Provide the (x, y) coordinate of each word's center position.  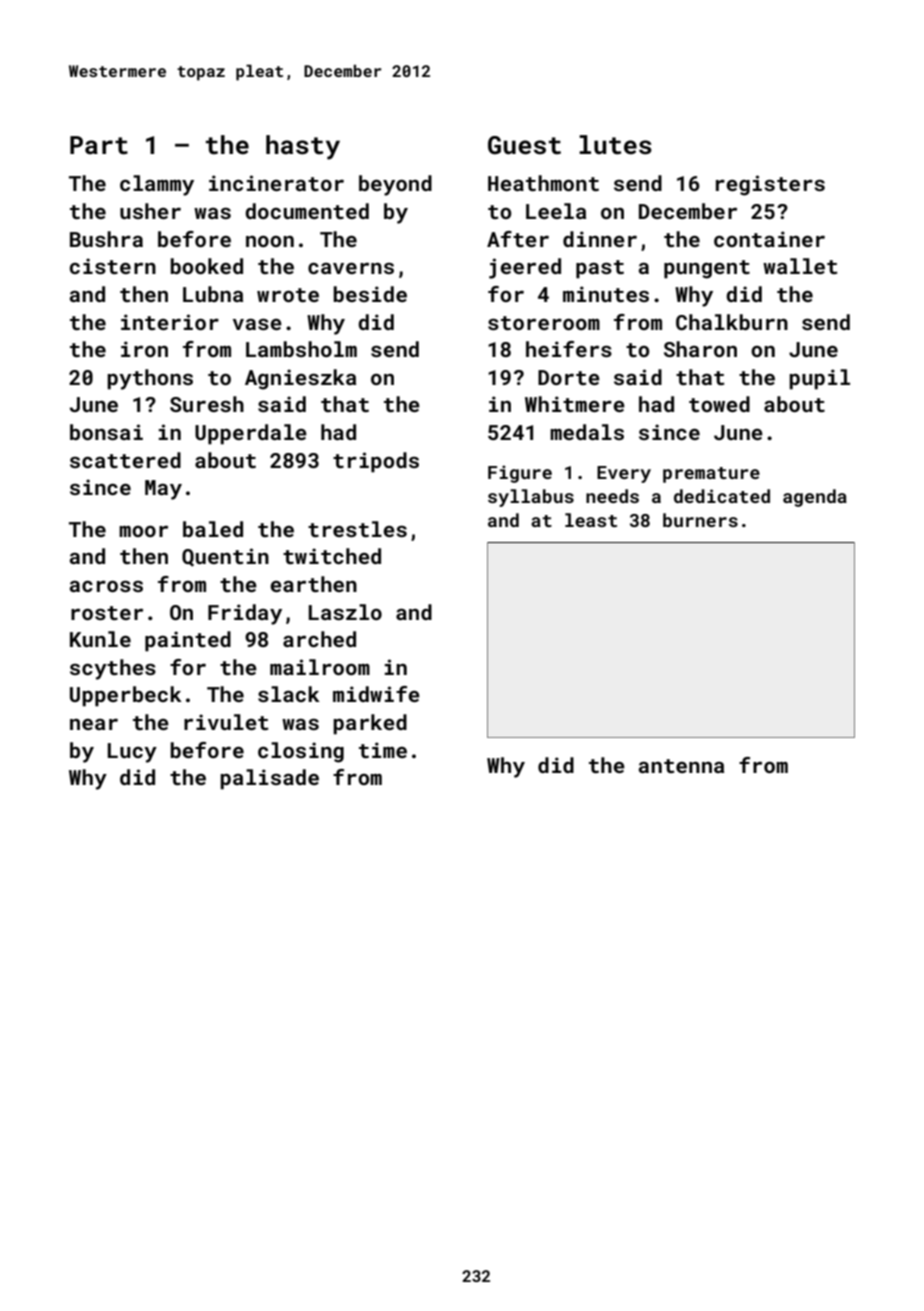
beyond (395, 185)
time (383, 750)
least (591, 520)
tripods (376, 462)
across (106, 586)
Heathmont (543, 183)
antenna (681, 766)
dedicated (722, 496)
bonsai (106, 432)
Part (99, 145)
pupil (819, 379)
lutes (615, 145)
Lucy (132, 753)
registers (770, 185)
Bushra (106, 239)
